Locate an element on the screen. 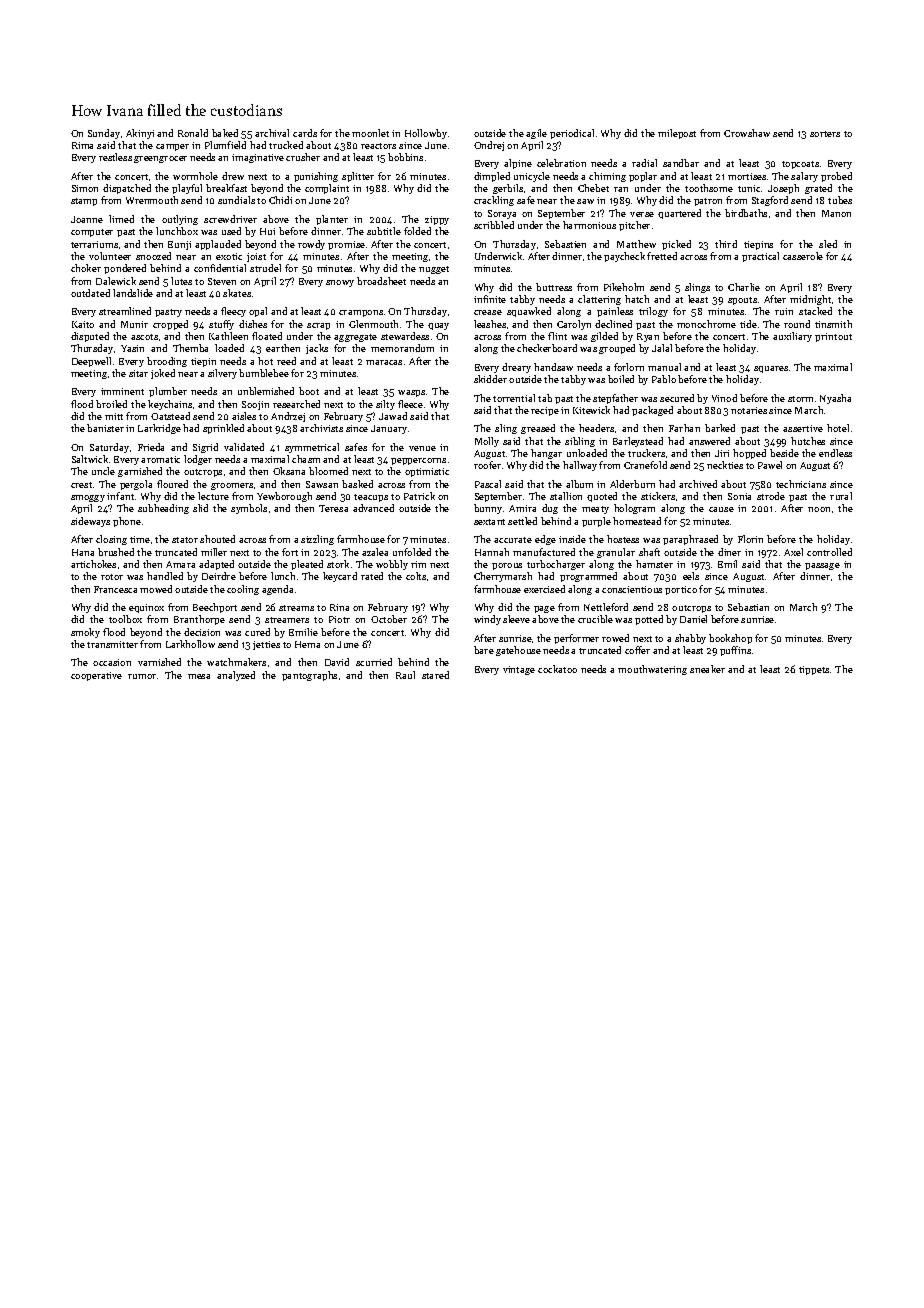  strudel is located at coordinates (265, 268).
